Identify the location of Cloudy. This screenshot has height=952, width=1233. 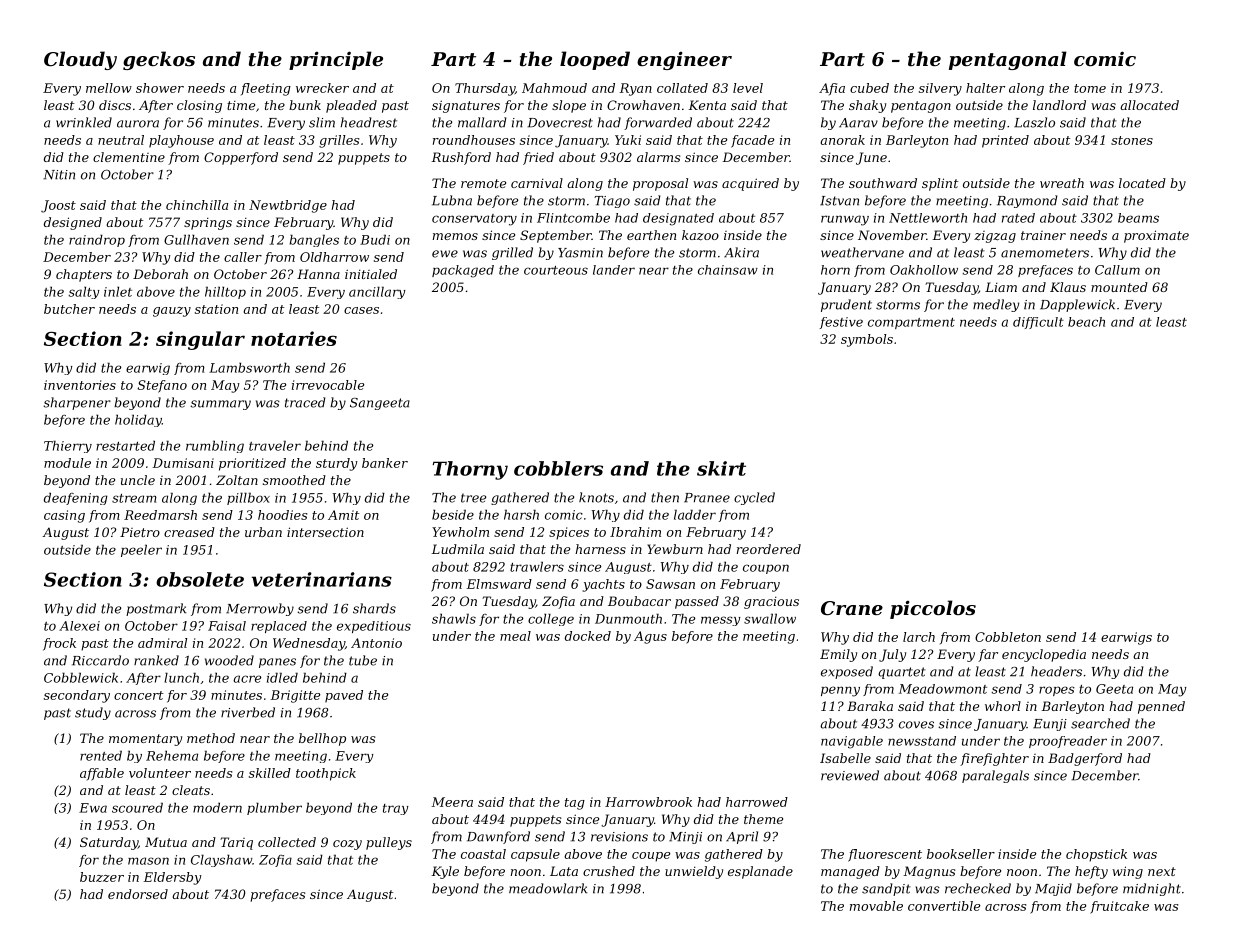
(80, 60).
